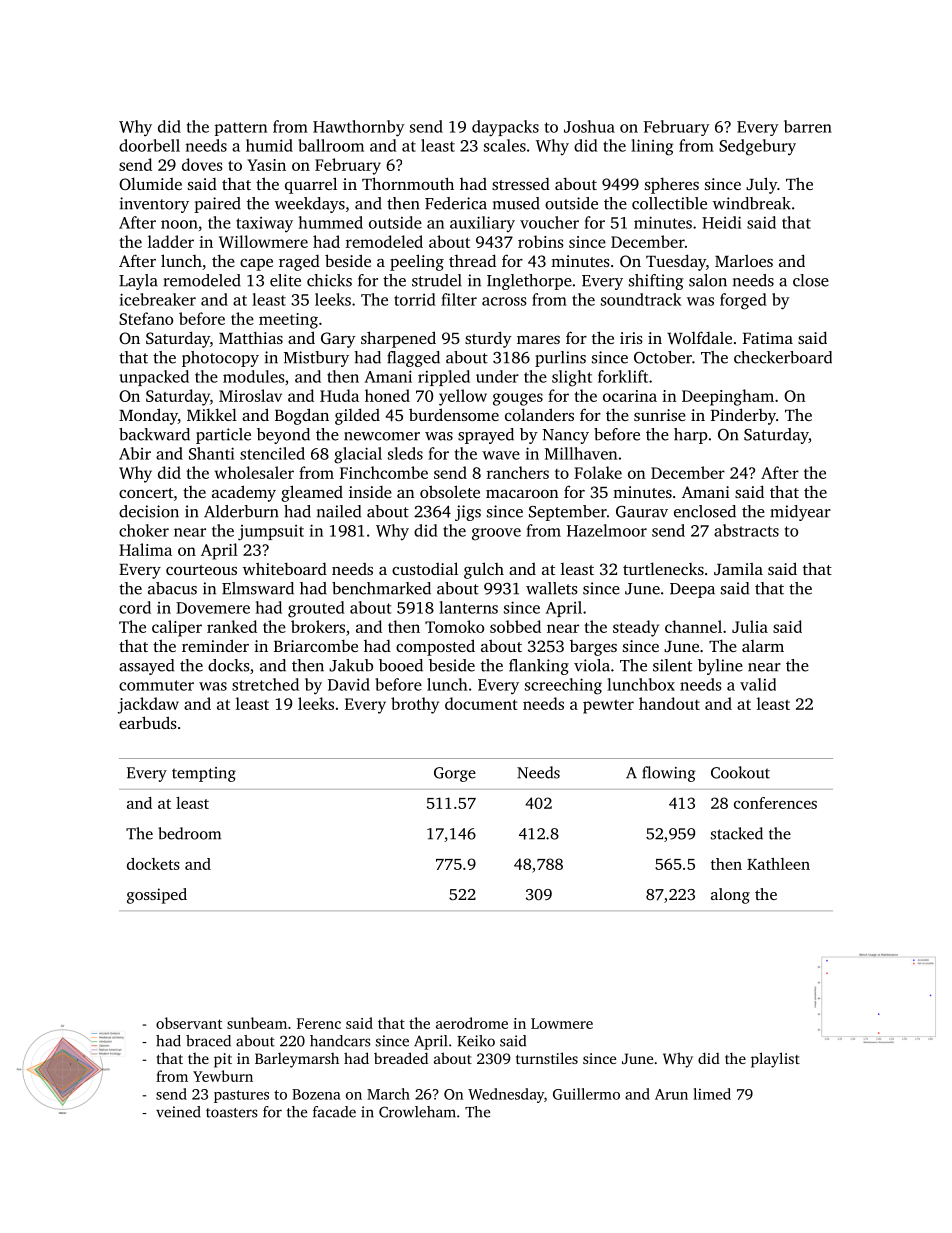 Image resolution: width=952 pixels, height=1233 pixels. What do you see at coordinates (775, 1060) in the screenshot?
I see `playlist` at bounding box center [775, 1060].
